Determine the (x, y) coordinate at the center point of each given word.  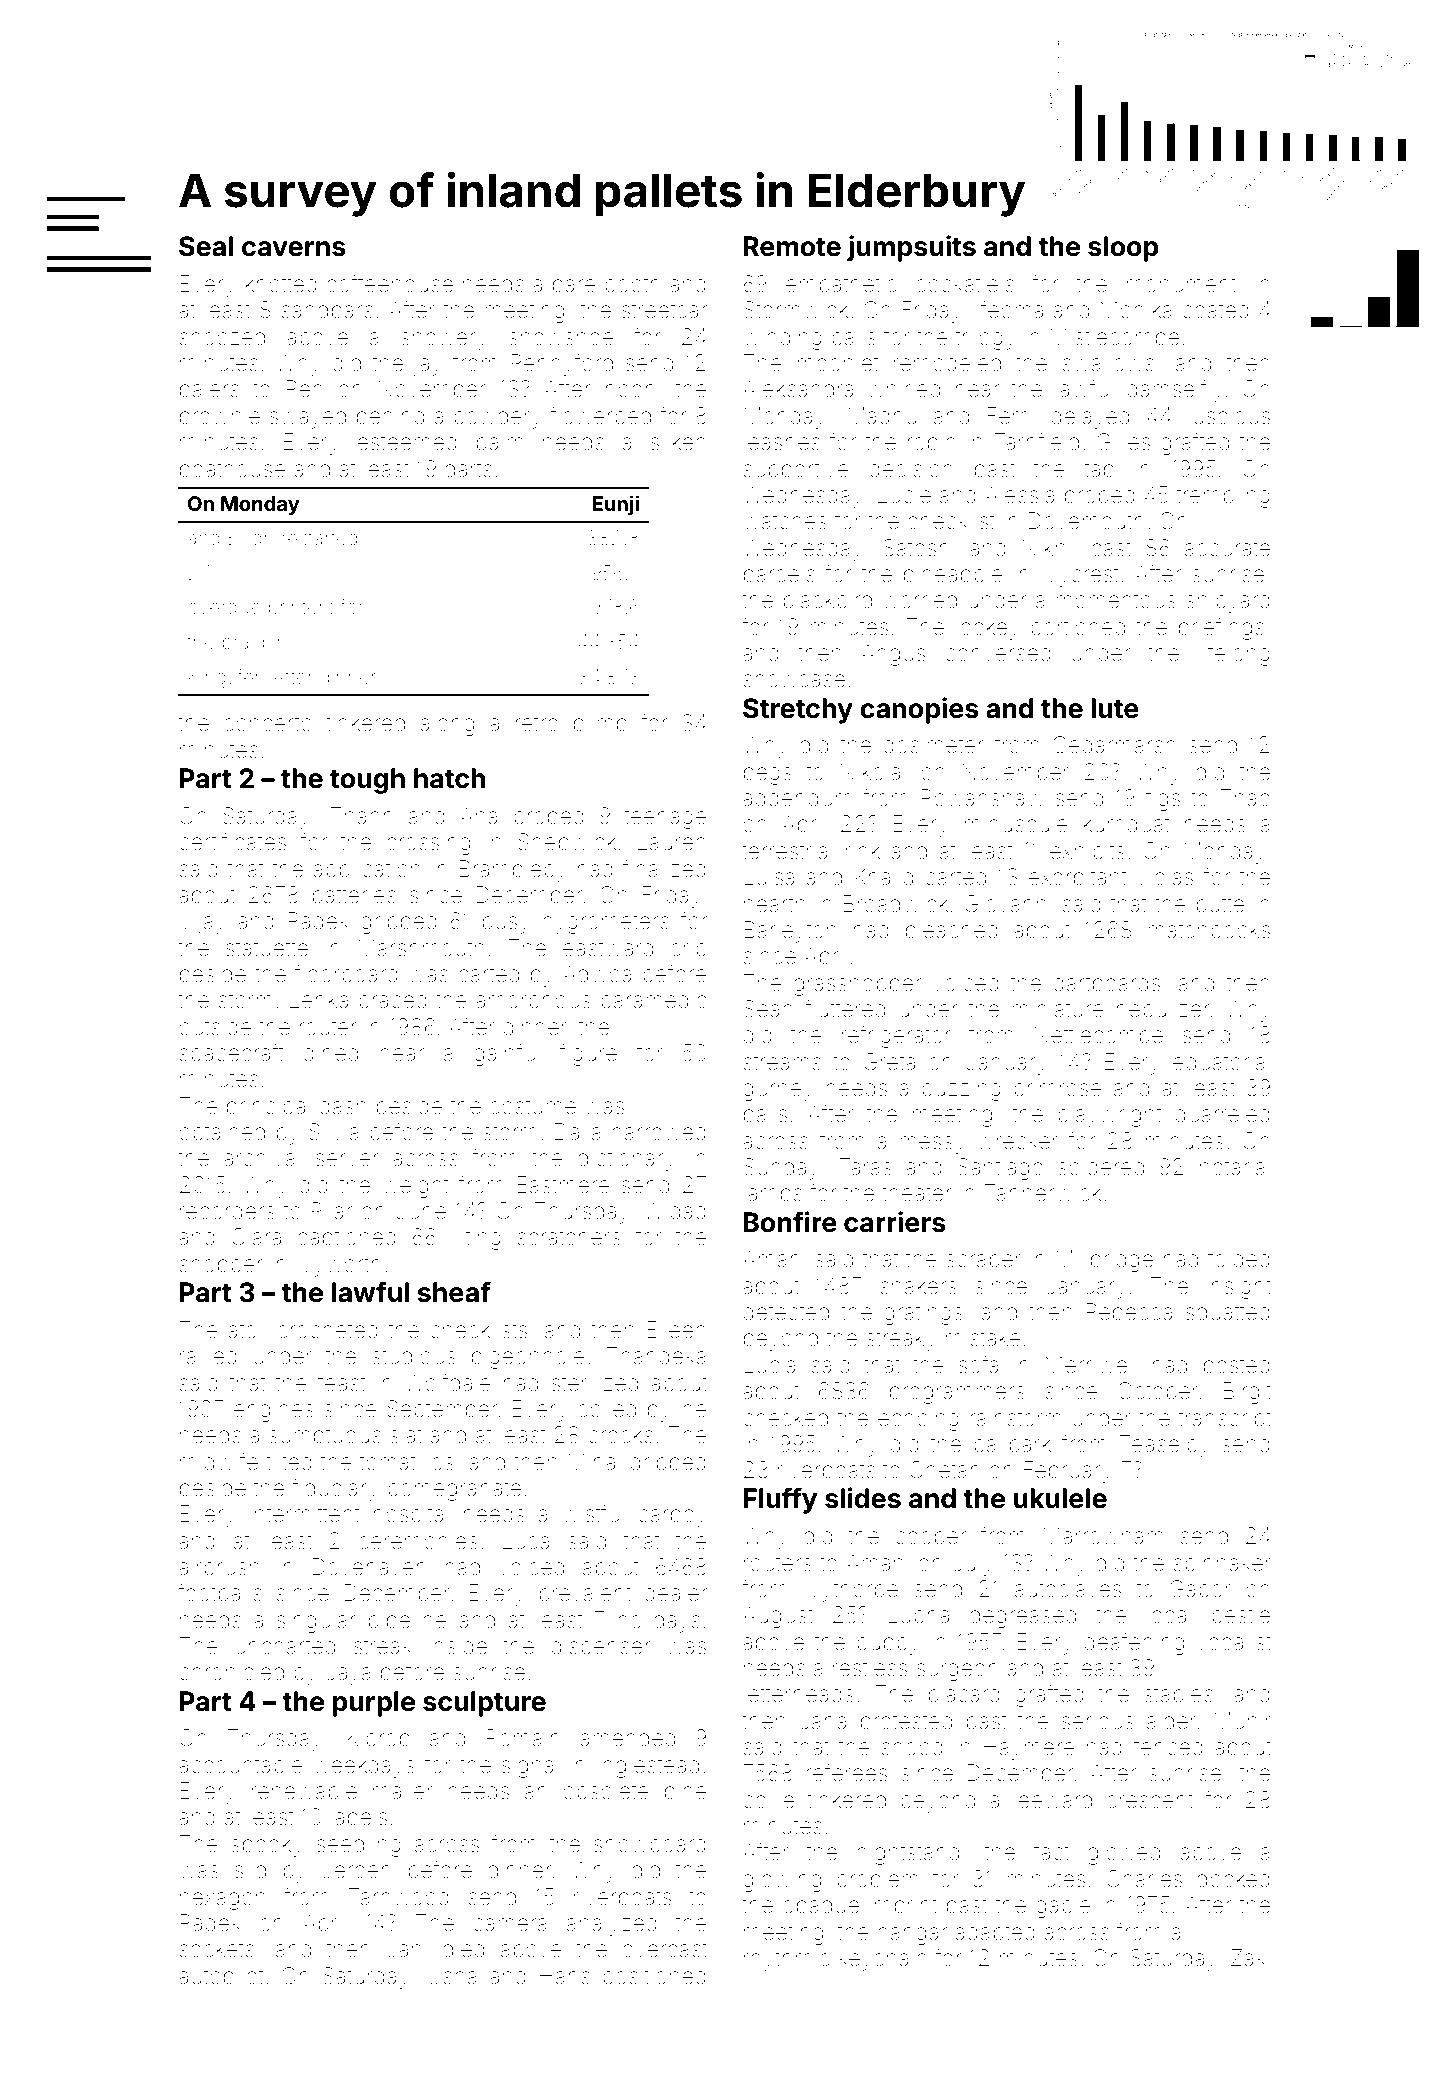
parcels (779, 576)
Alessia (1020, 495)
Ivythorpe (851, 1591)
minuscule (1016, 824)
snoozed (222, 337)
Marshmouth (422, 948)
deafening (1134, 1643)
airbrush (219, 1567)
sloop (1123, 249)
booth (632, 284)
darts (468, 469)
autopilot (221, 1978)
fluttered (845, 1008)
